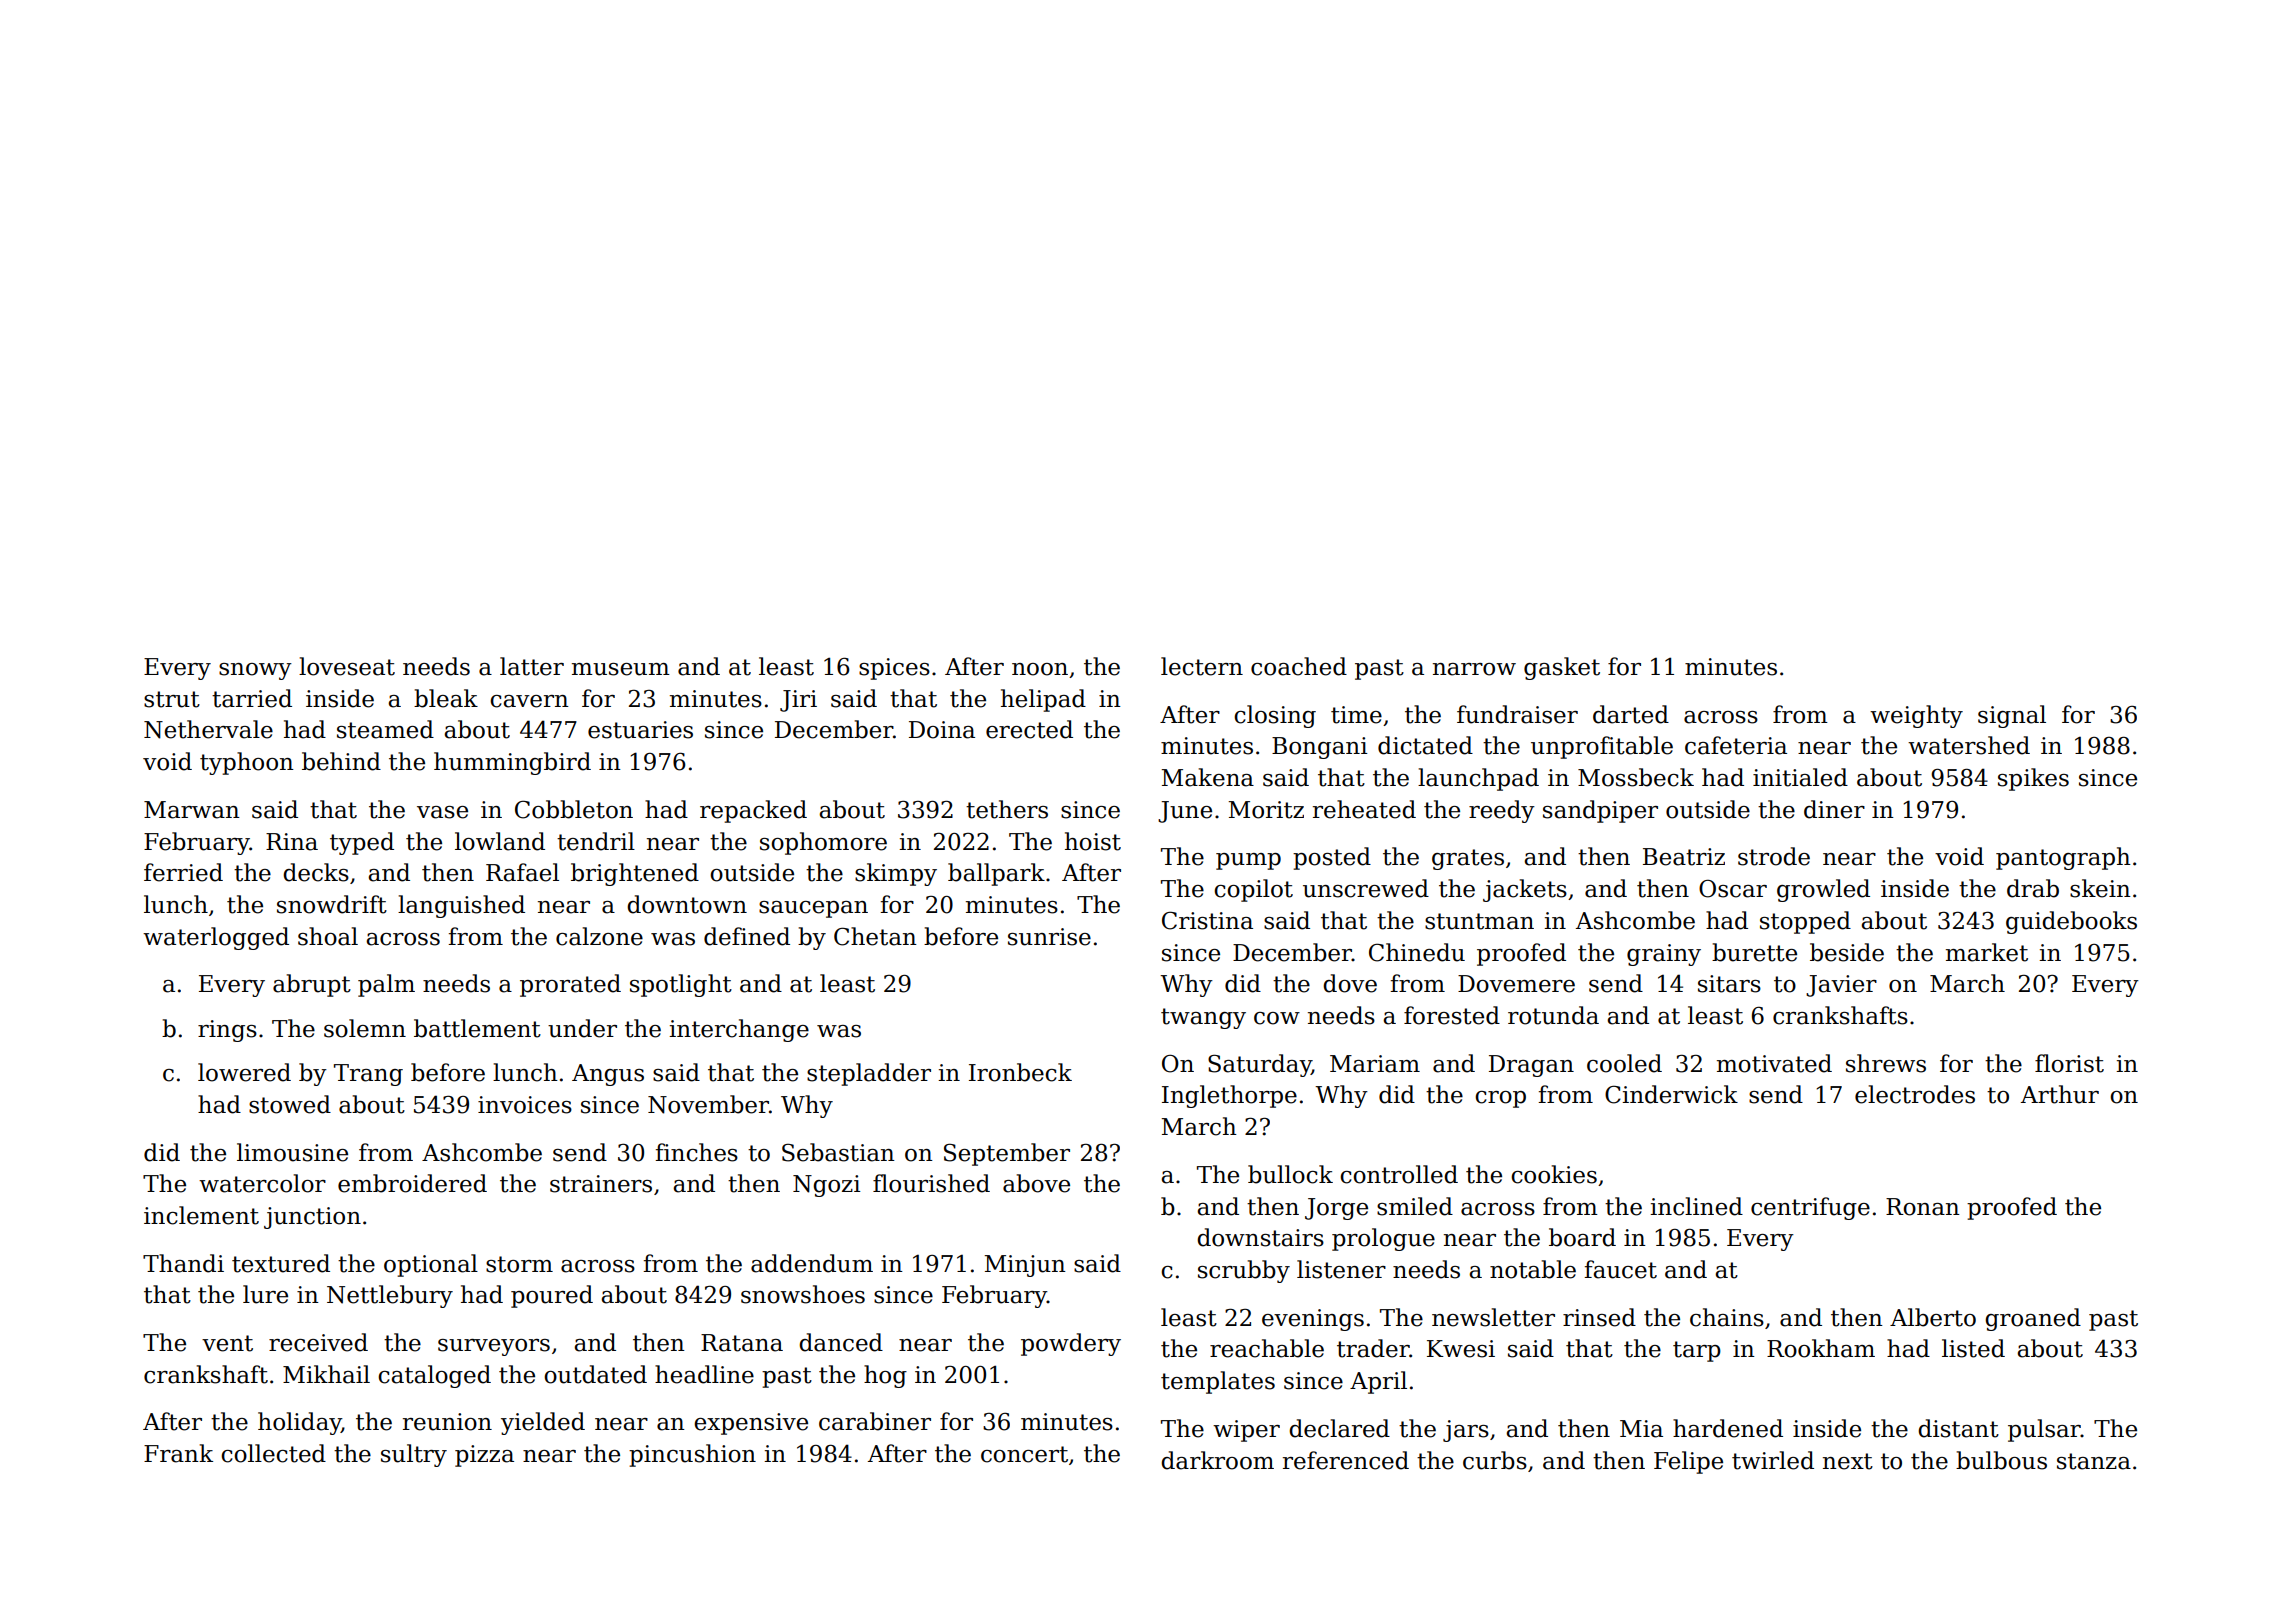  Describe the element at coordinates (1299, 666) in the screenshot. I see `coached` at that location.
